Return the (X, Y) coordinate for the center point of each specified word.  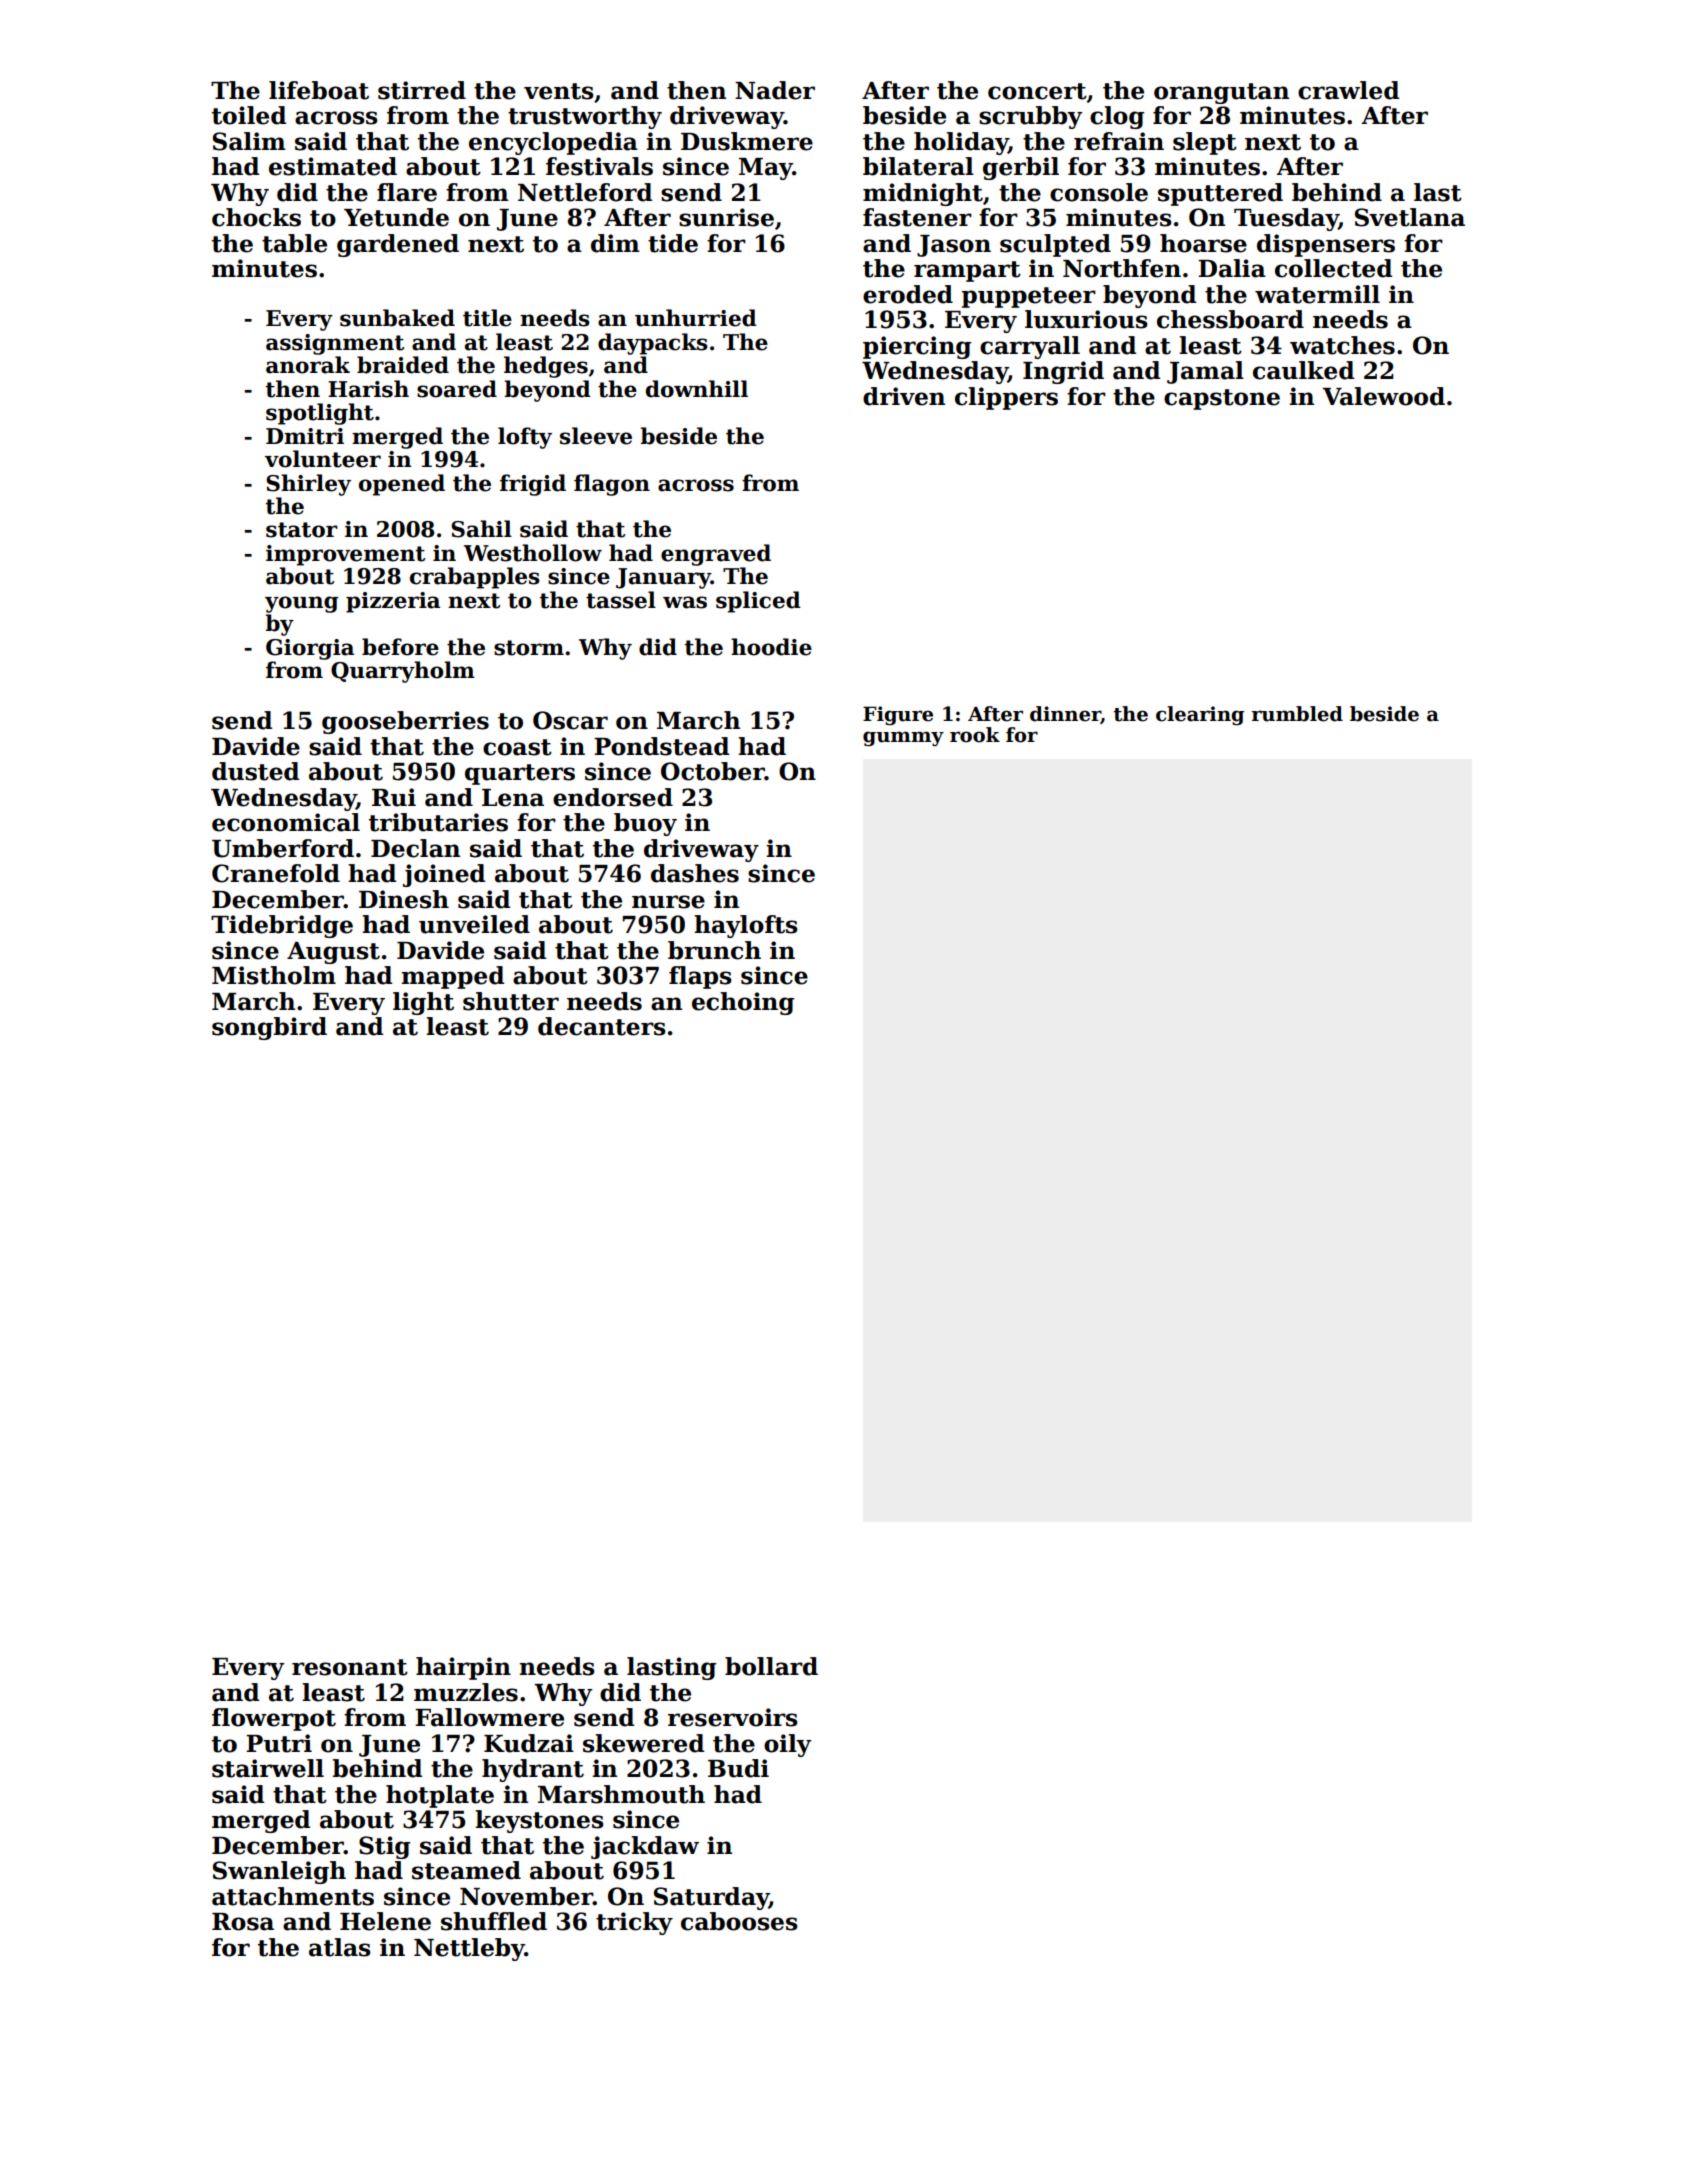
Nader (775, 90)
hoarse (1203, 243)
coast (517, 747)
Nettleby (469, 1949)
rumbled (1297, 714)
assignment (335, 344)
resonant (350, 1667)
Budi (738, 1768)
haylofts (746, 926)
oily (787, 1745)
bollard (771, 1666)
